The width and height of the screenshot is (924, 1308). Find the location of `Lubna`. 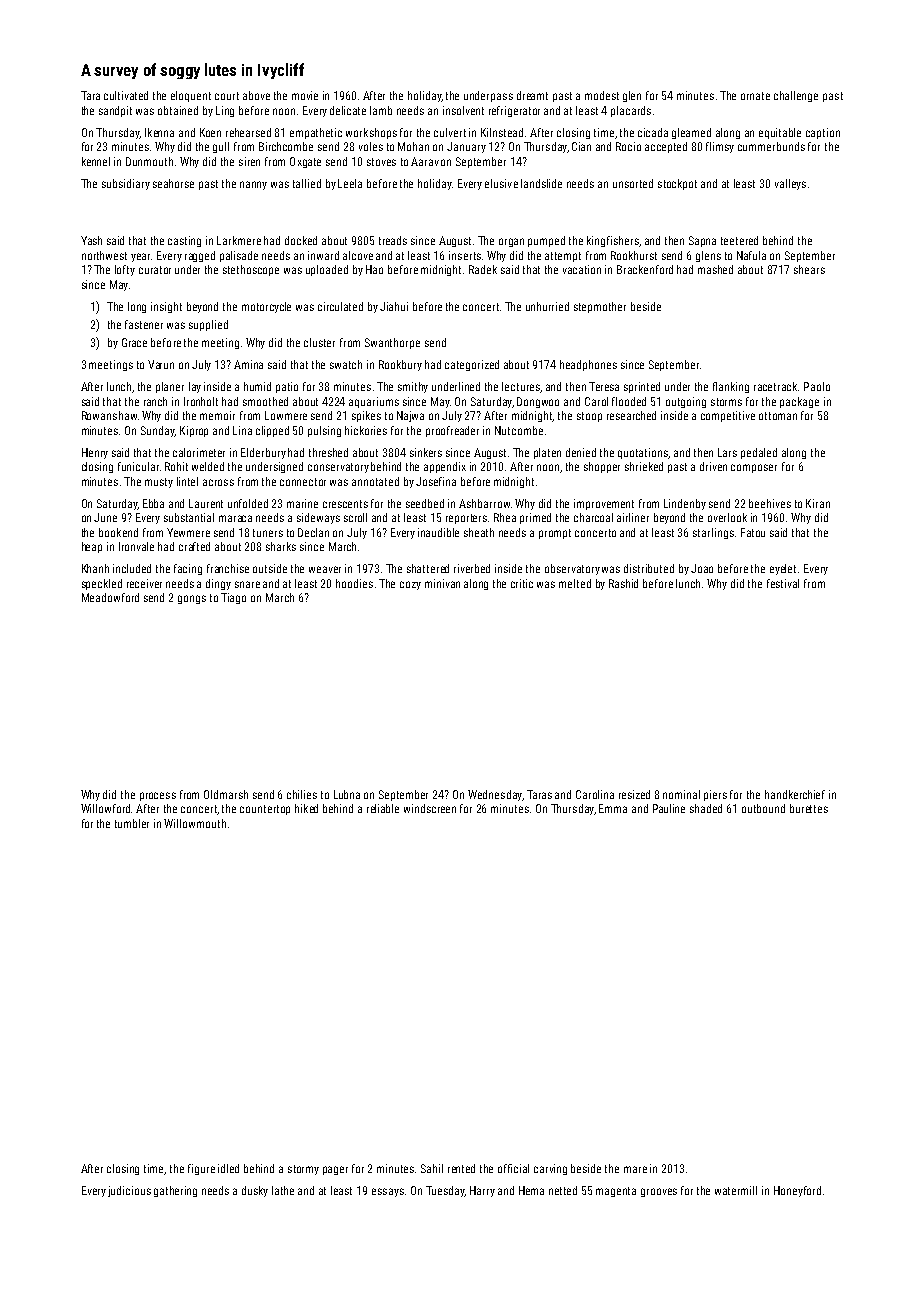

Lubna is located at coordinates (347, 794).
